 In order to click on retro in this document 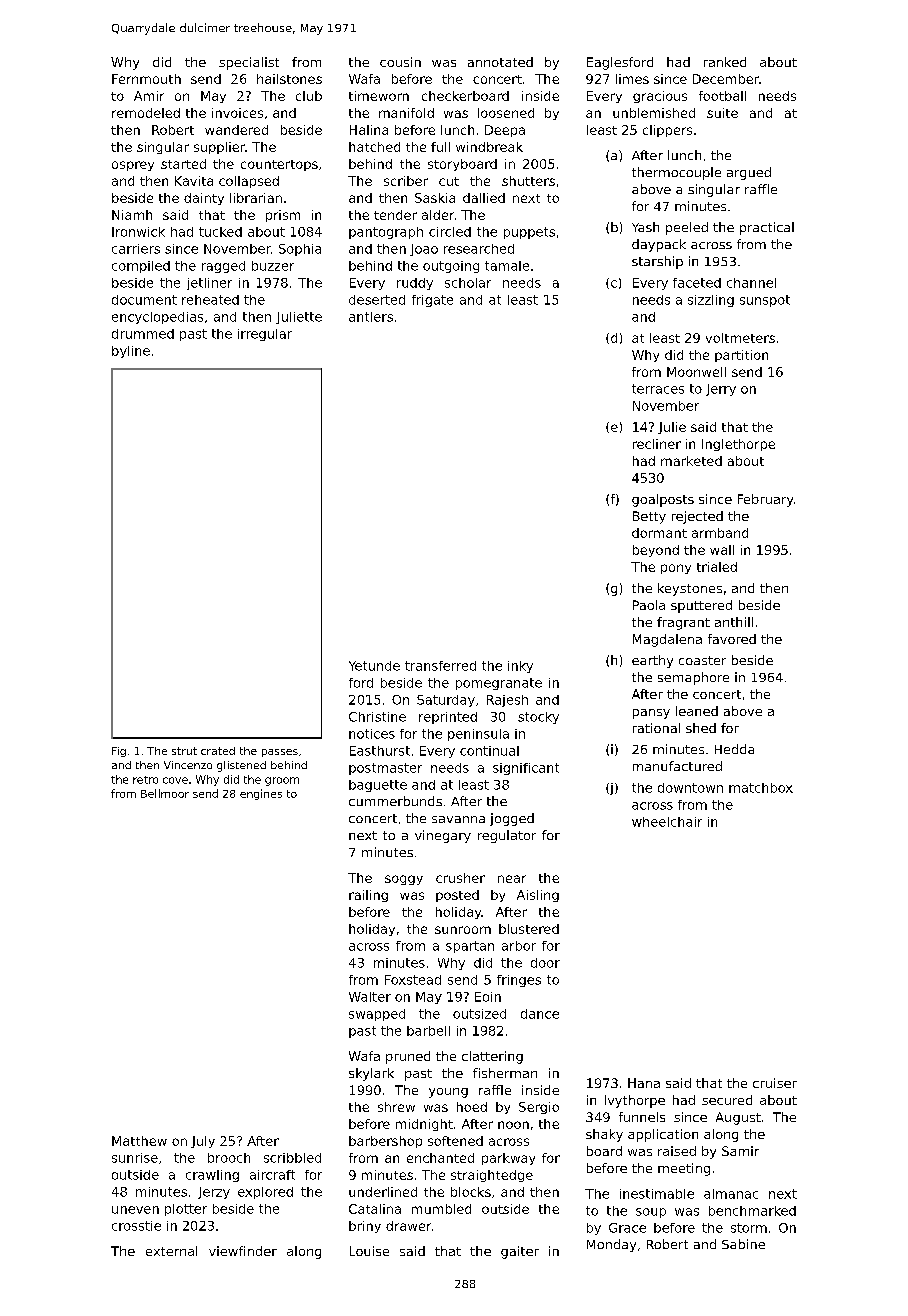, I will do `click(145, 780)`.
